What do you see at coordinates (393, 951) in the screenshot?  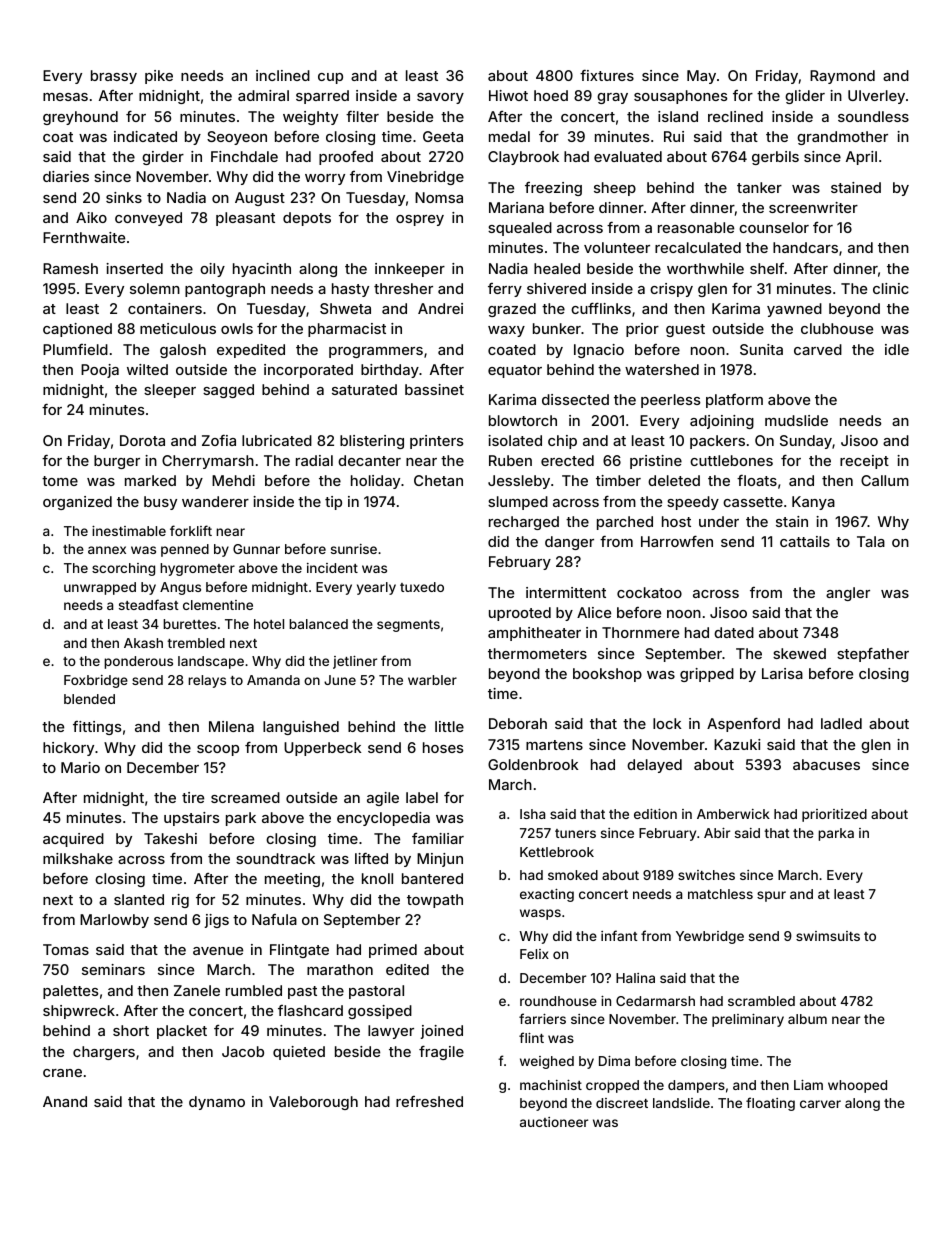 I see `primed` at bounding box center [393, 951].
